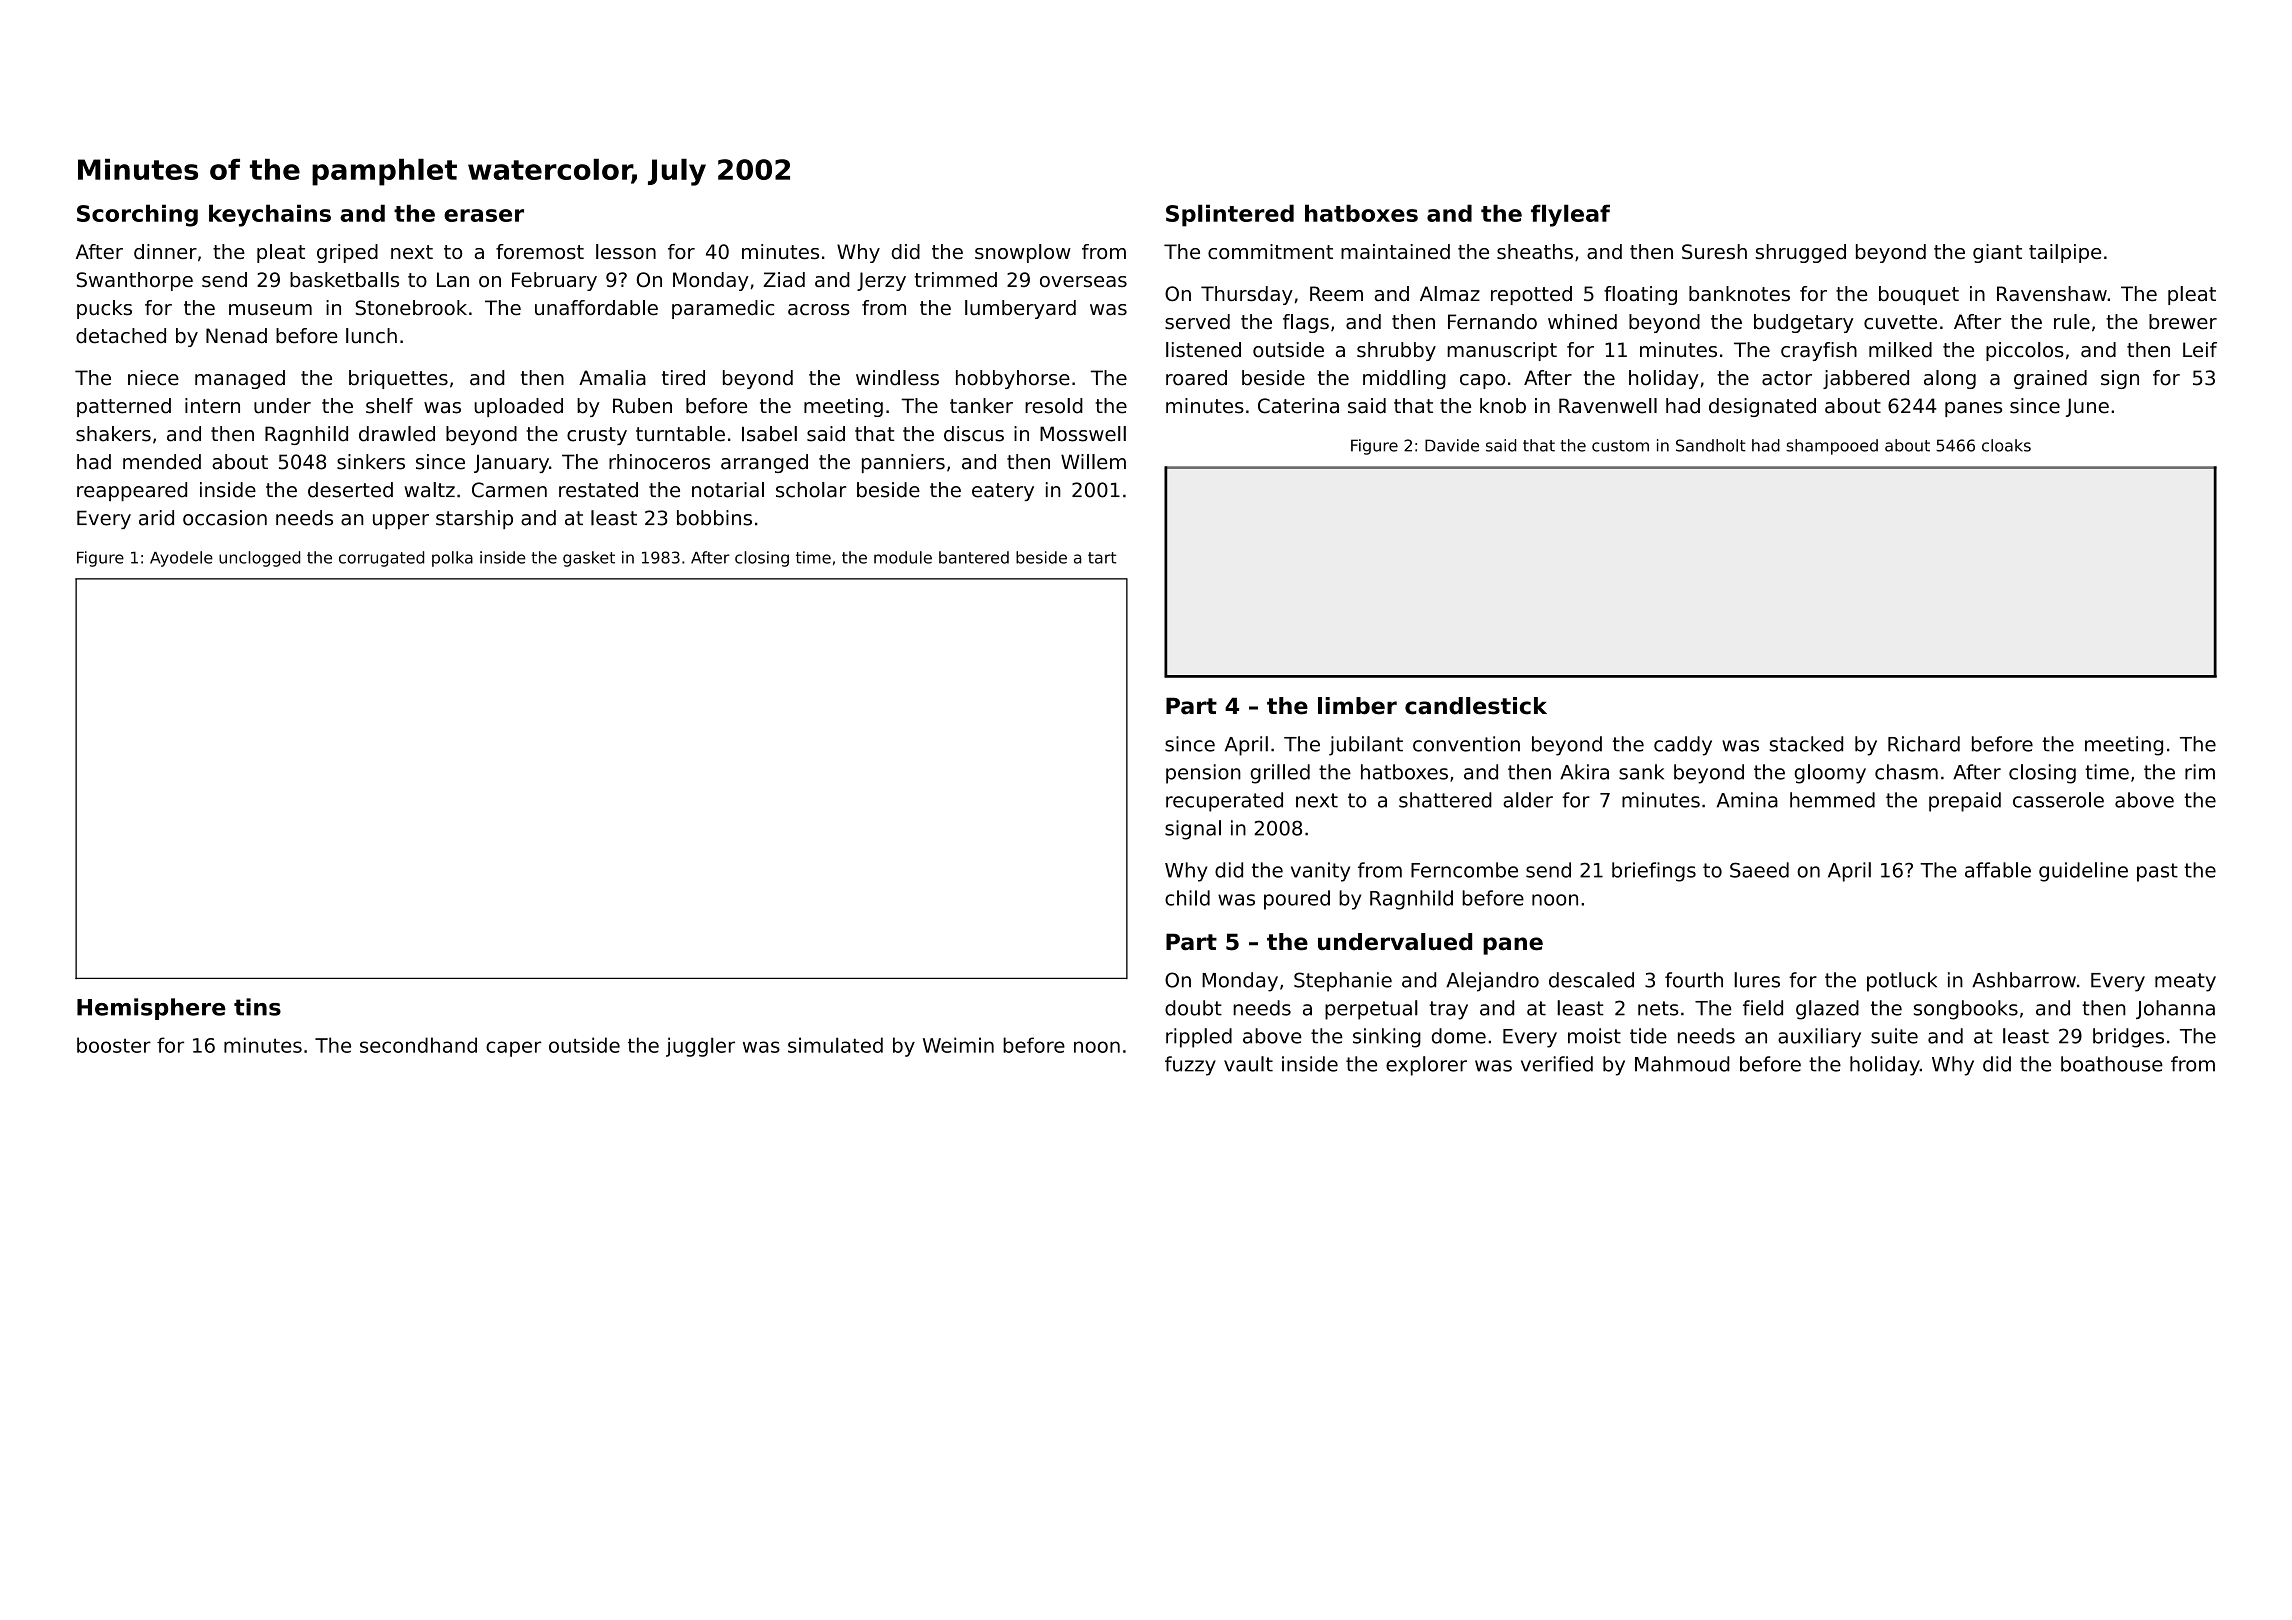 This document has width=2292, height=1620. What do you see at coordinates (347, 253) in the document?
I see `griped` at bounding box center [347, 253].
